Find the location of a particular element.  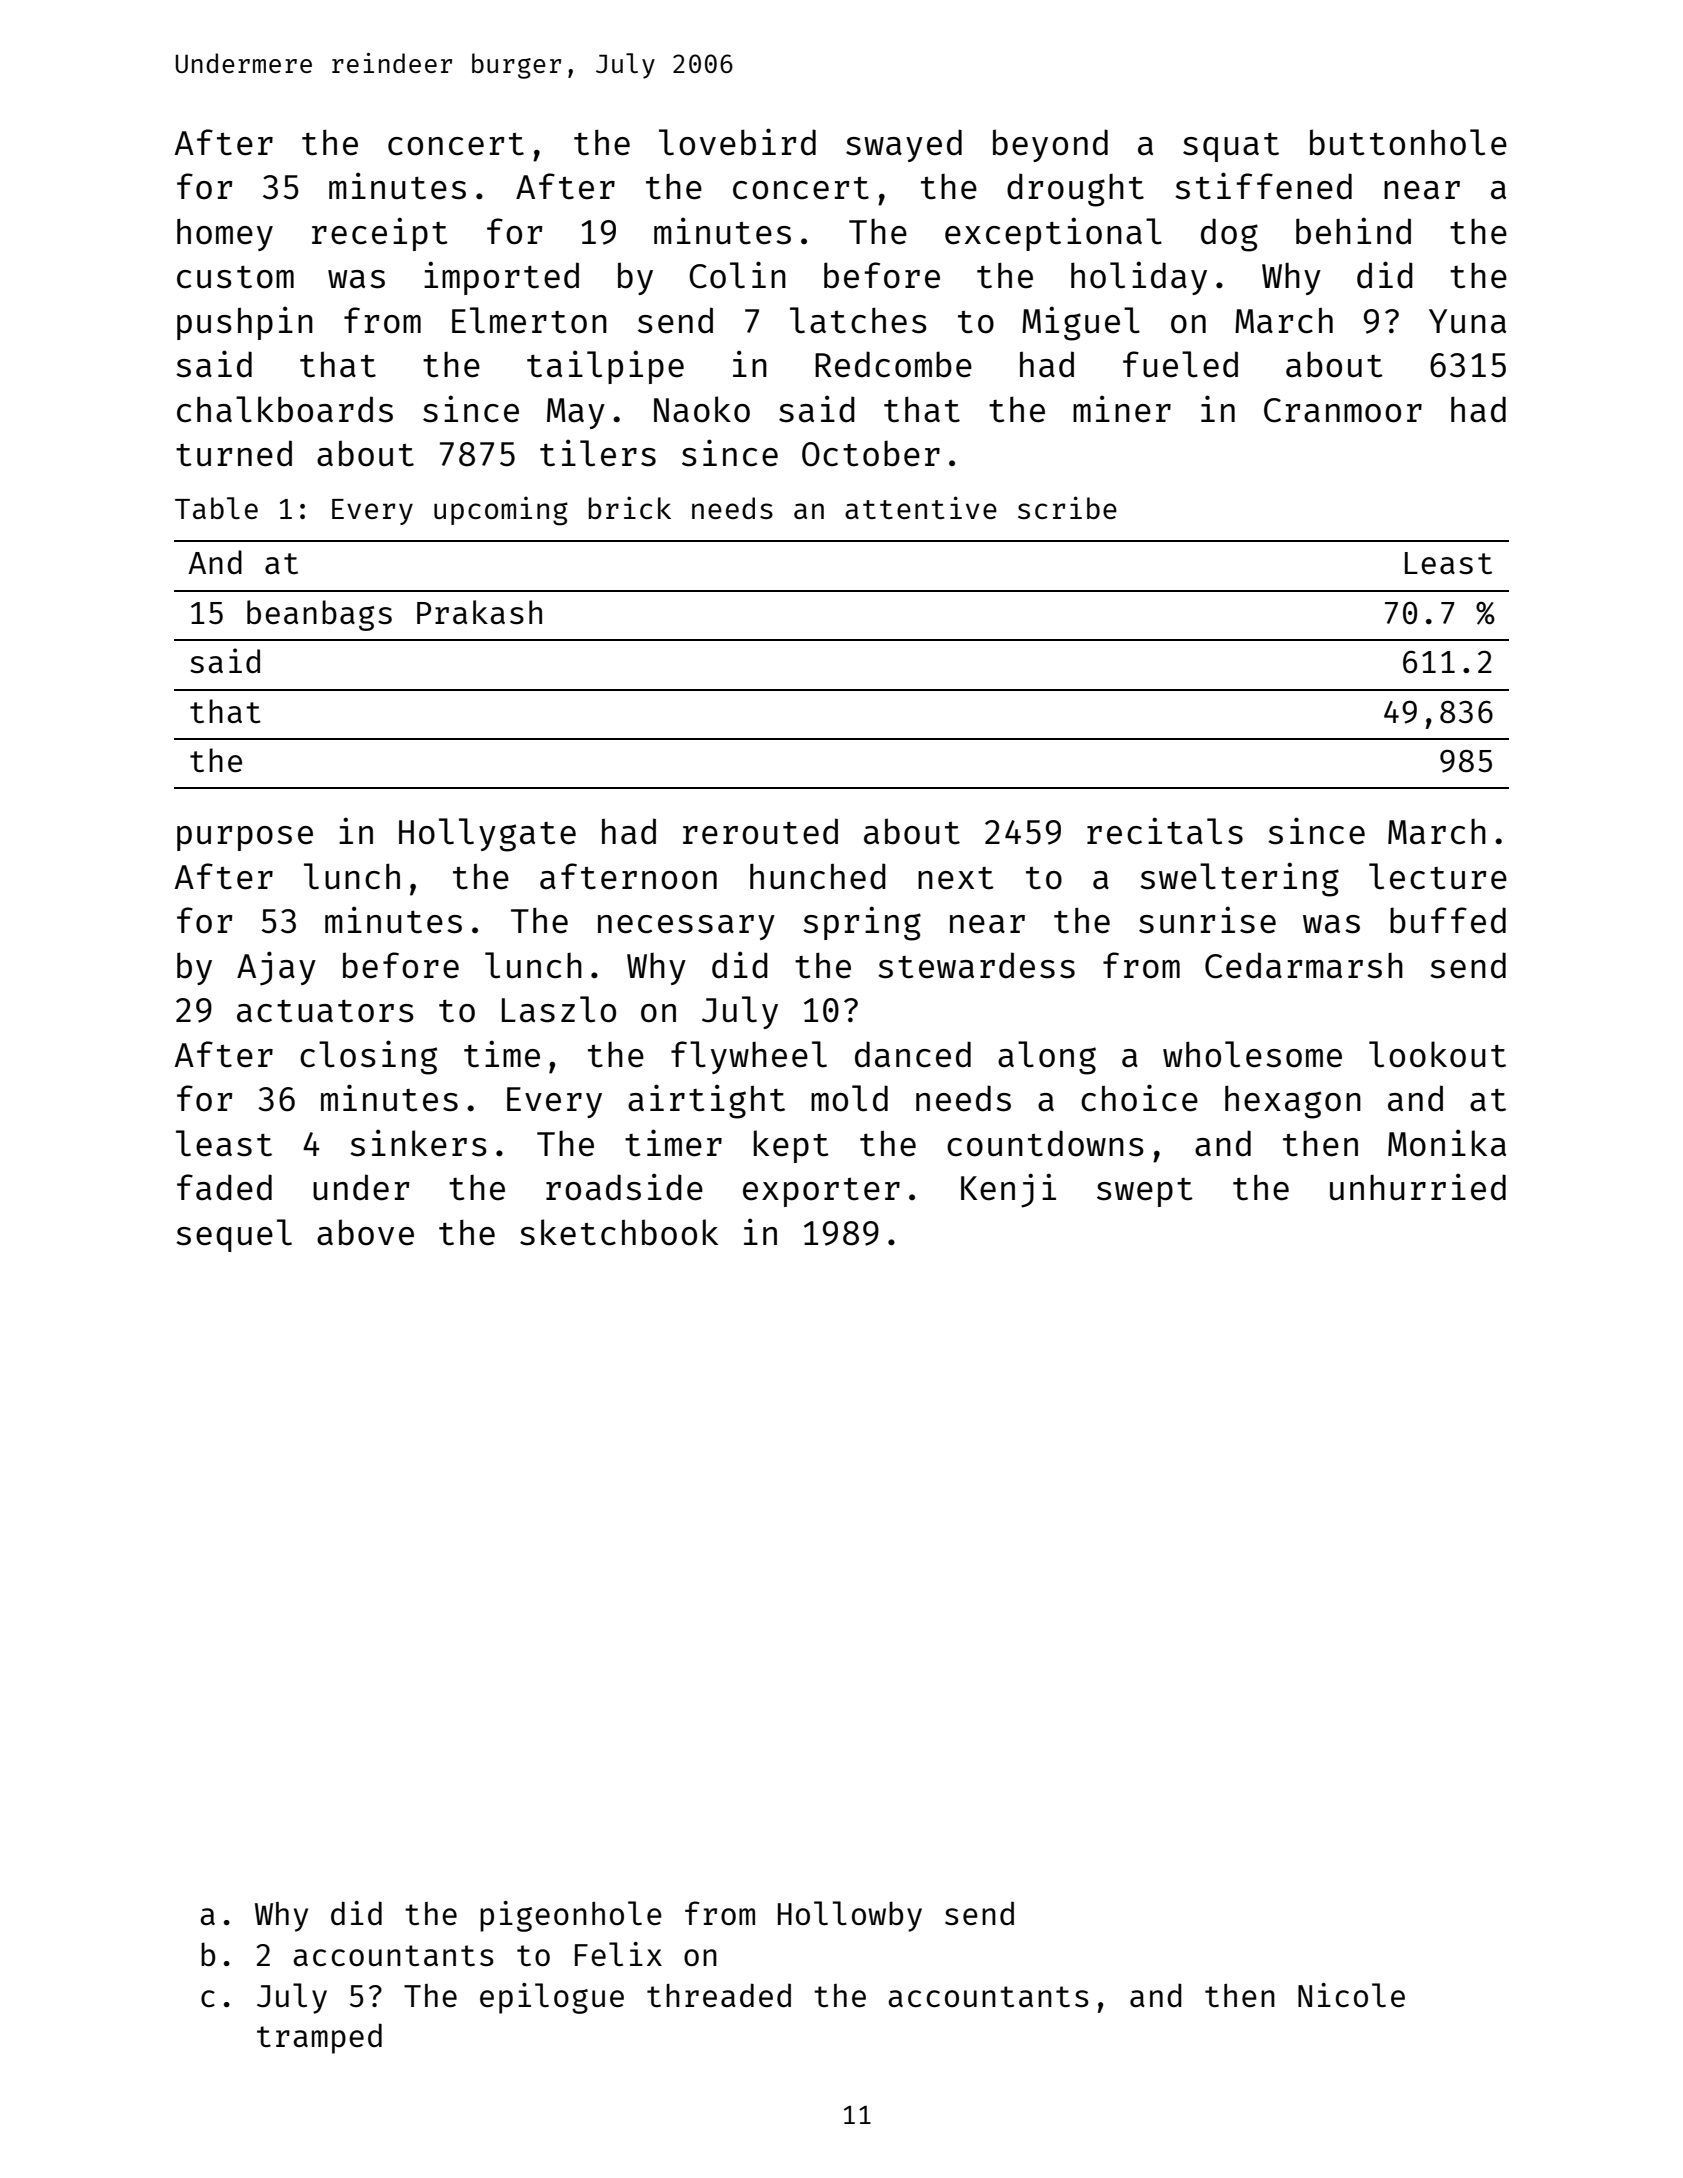

Nicole is located at coordinates (1351, 1995).
